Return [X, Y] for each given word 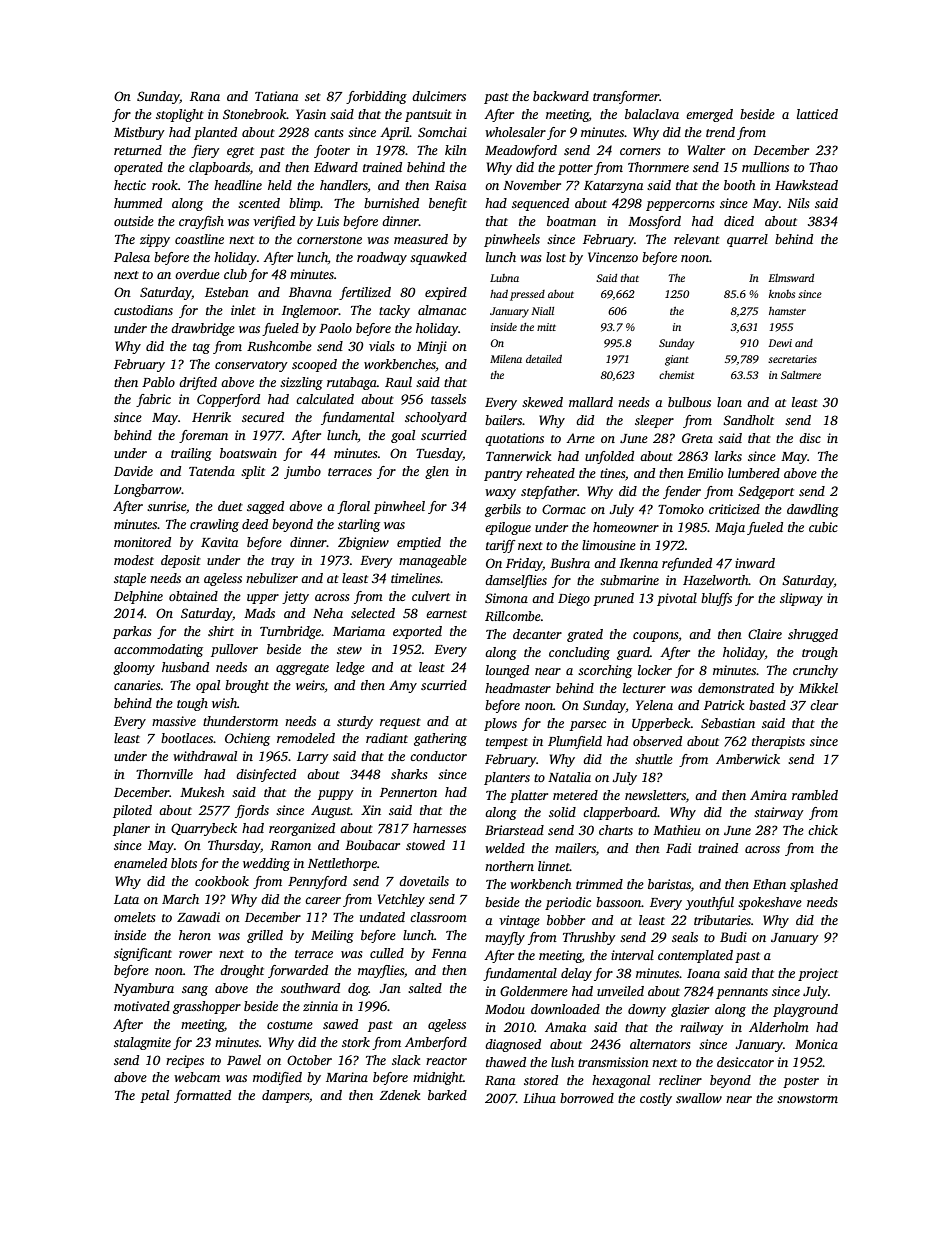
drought [242, 971]
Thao [823, 167]
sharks [409, 774]
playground [805, 1010]
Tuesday [439, 454]
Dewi [780, 343]
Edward [336, 167]
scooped [314, 365]
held [280, 185]
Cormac [564, 509]
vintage [519, 921]
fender [682, 492]
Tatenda [212, 471]
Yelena [654, 705]
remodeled [306, 738]
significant [143, 954]
